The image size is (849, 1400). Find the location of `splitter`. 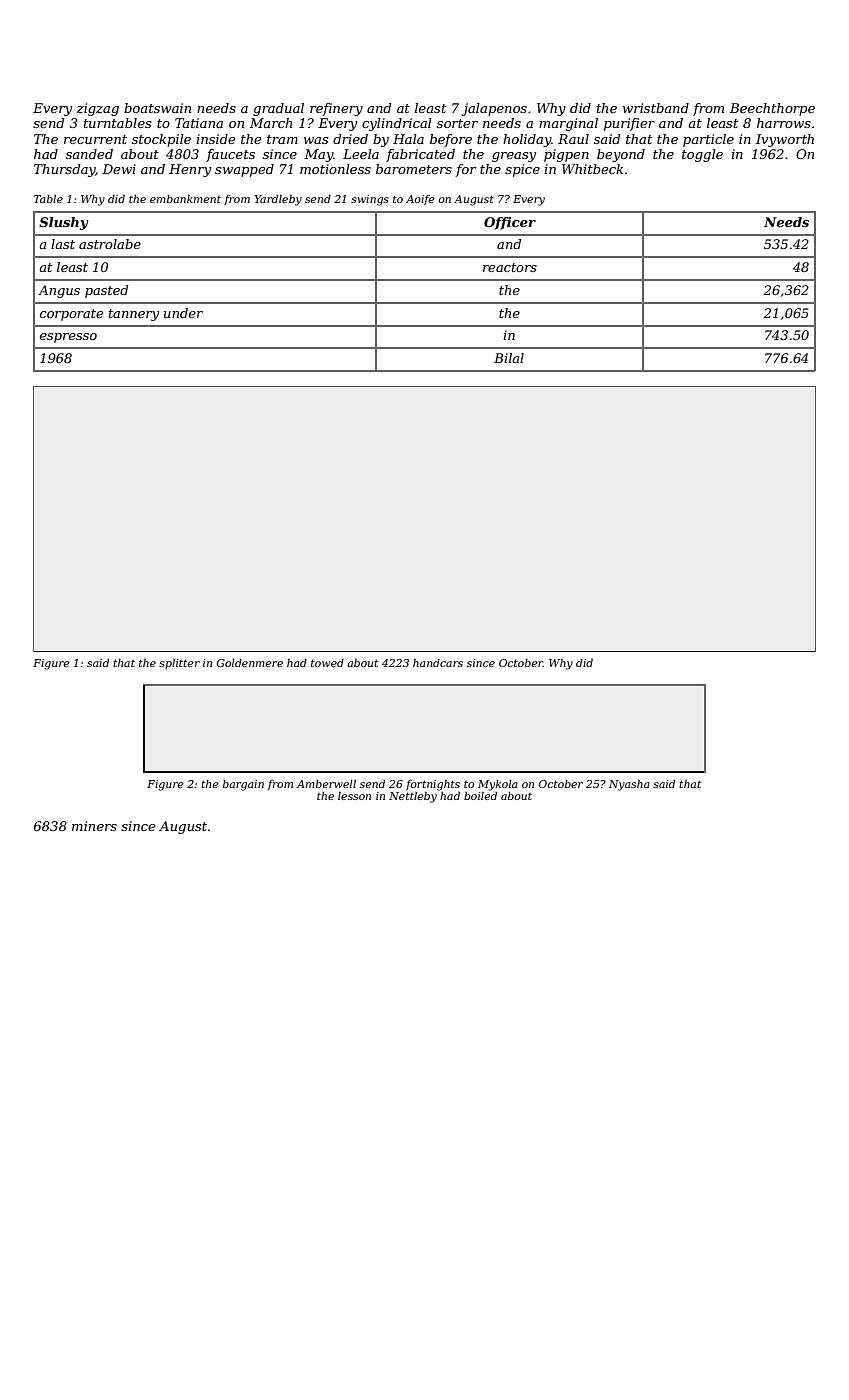

splitter is located at coordinates (179, 664).
